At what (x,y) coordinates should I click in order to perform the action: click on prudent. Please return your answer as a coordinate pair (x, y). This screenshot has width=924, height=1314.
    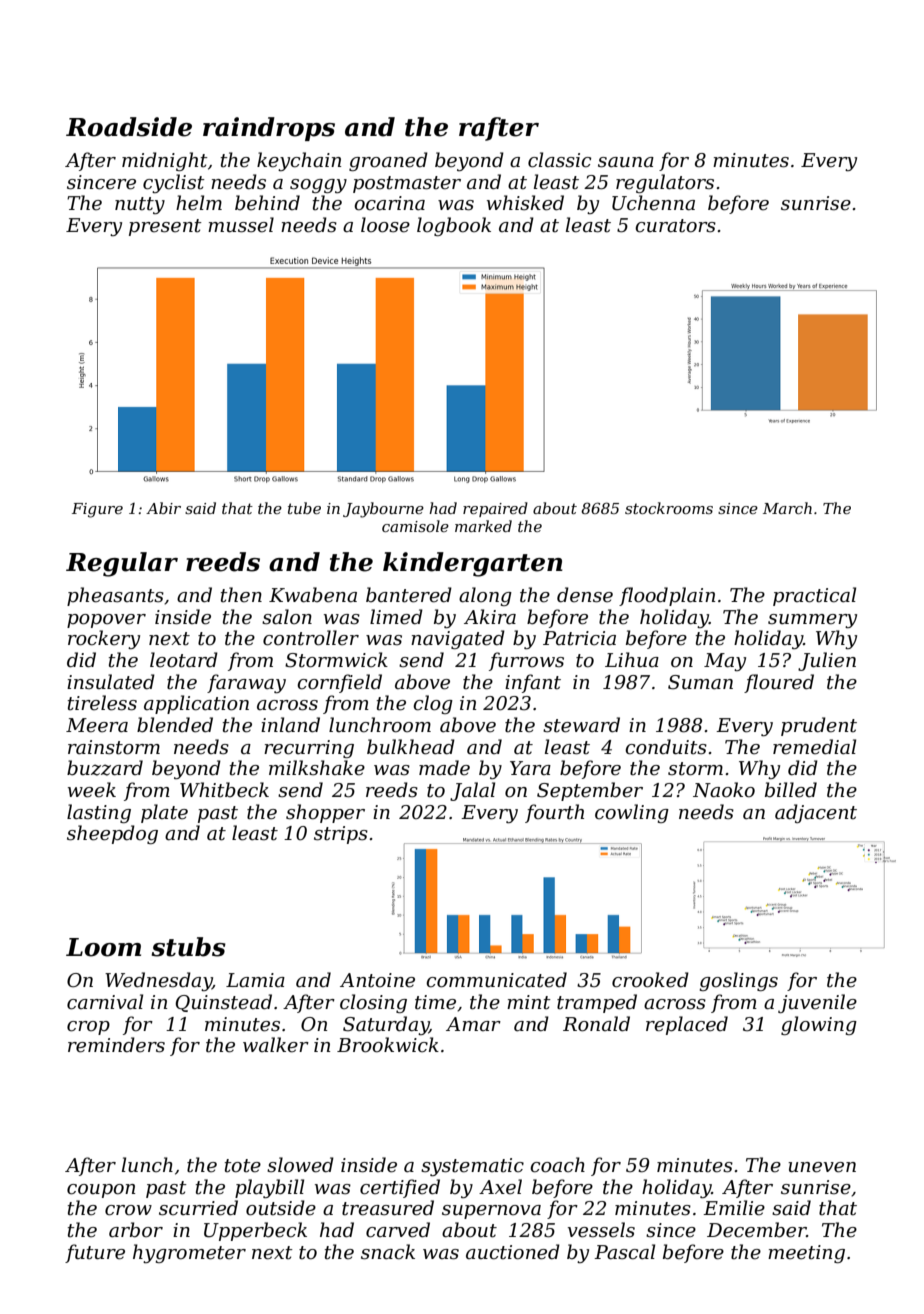
    Looking at the image, I should click on (819, 726).
